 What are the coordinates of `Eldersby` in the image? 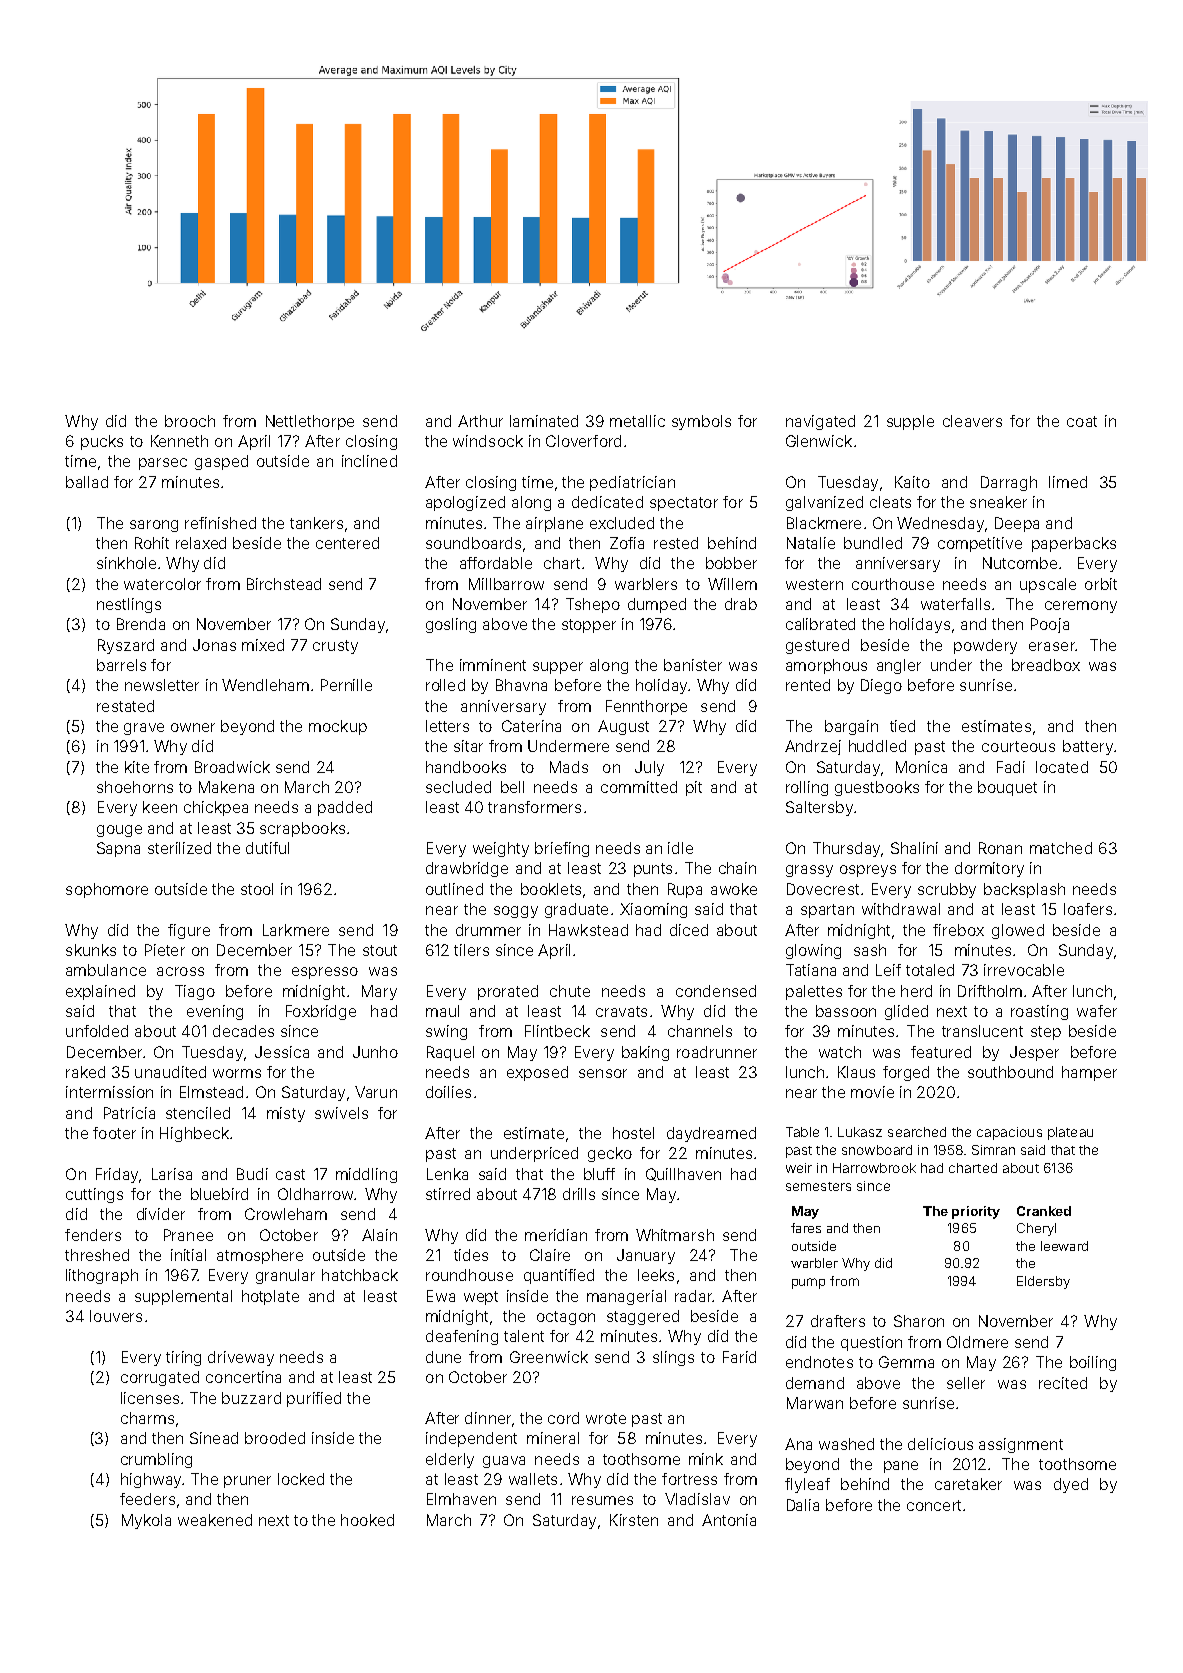 It's located at (1043, 1282).
